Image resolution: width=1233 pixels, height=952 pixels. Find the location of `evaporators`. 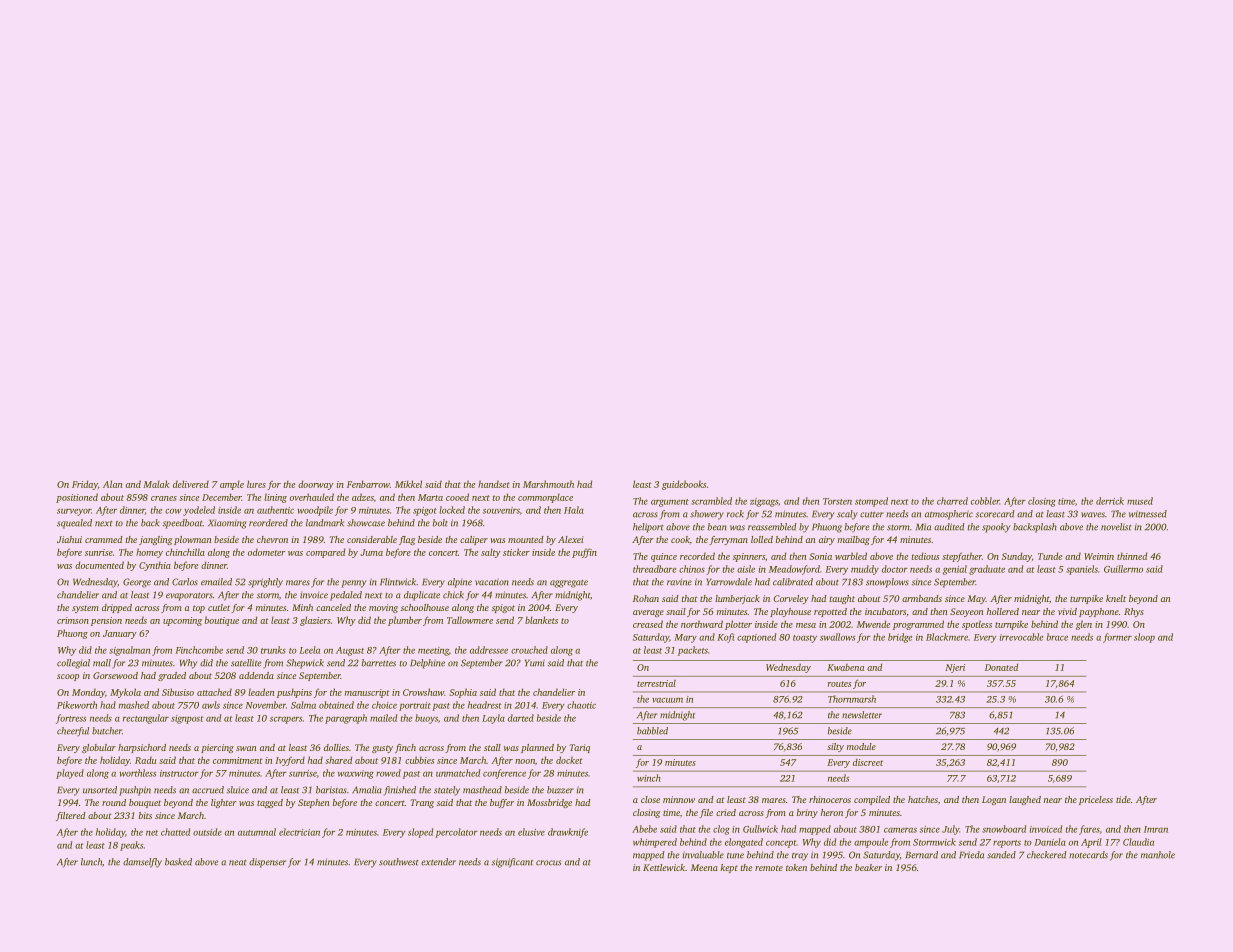

evaporators is located at coordinates (189, 597).
